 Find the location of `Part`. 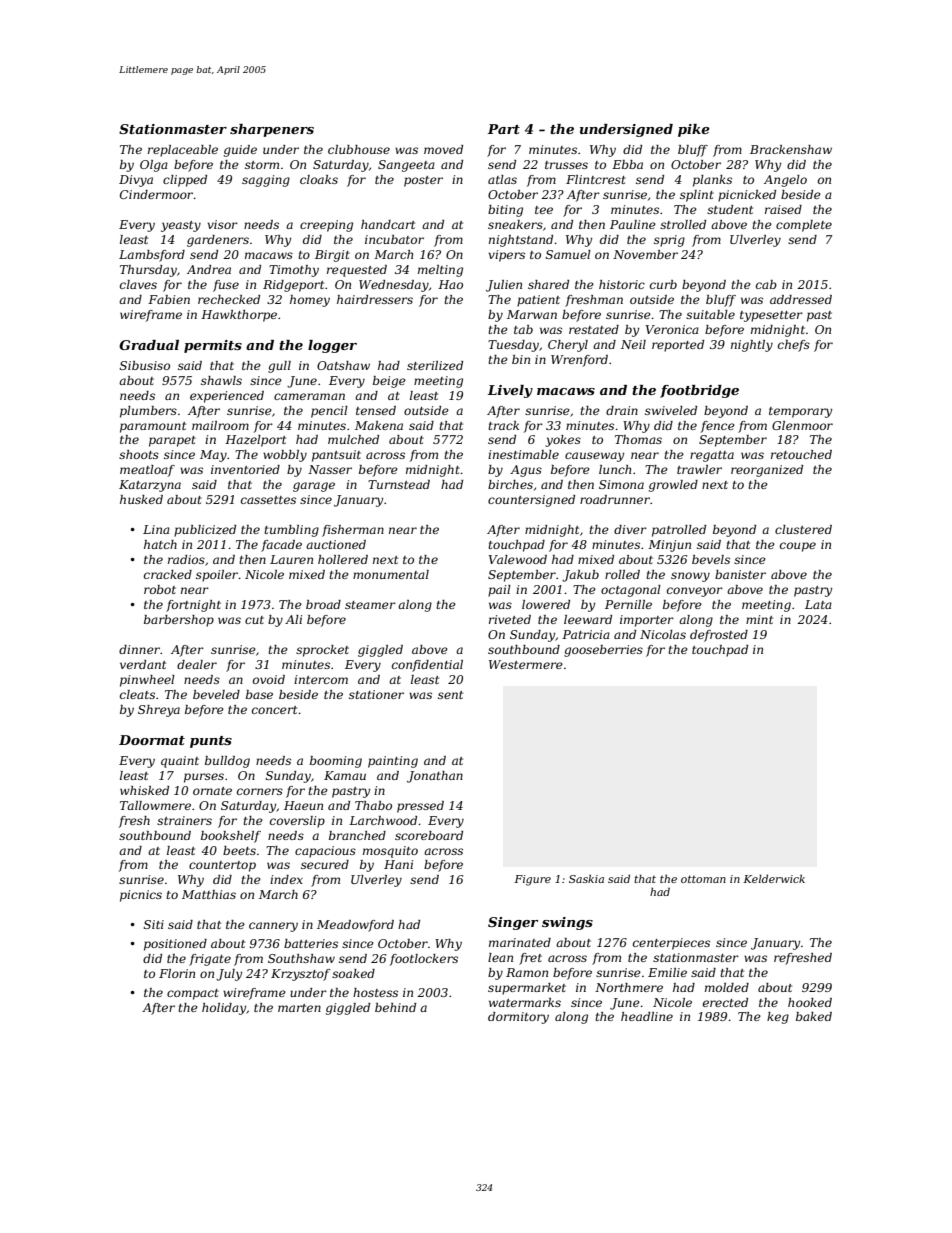

Part is located at coordinates (503, 129).
